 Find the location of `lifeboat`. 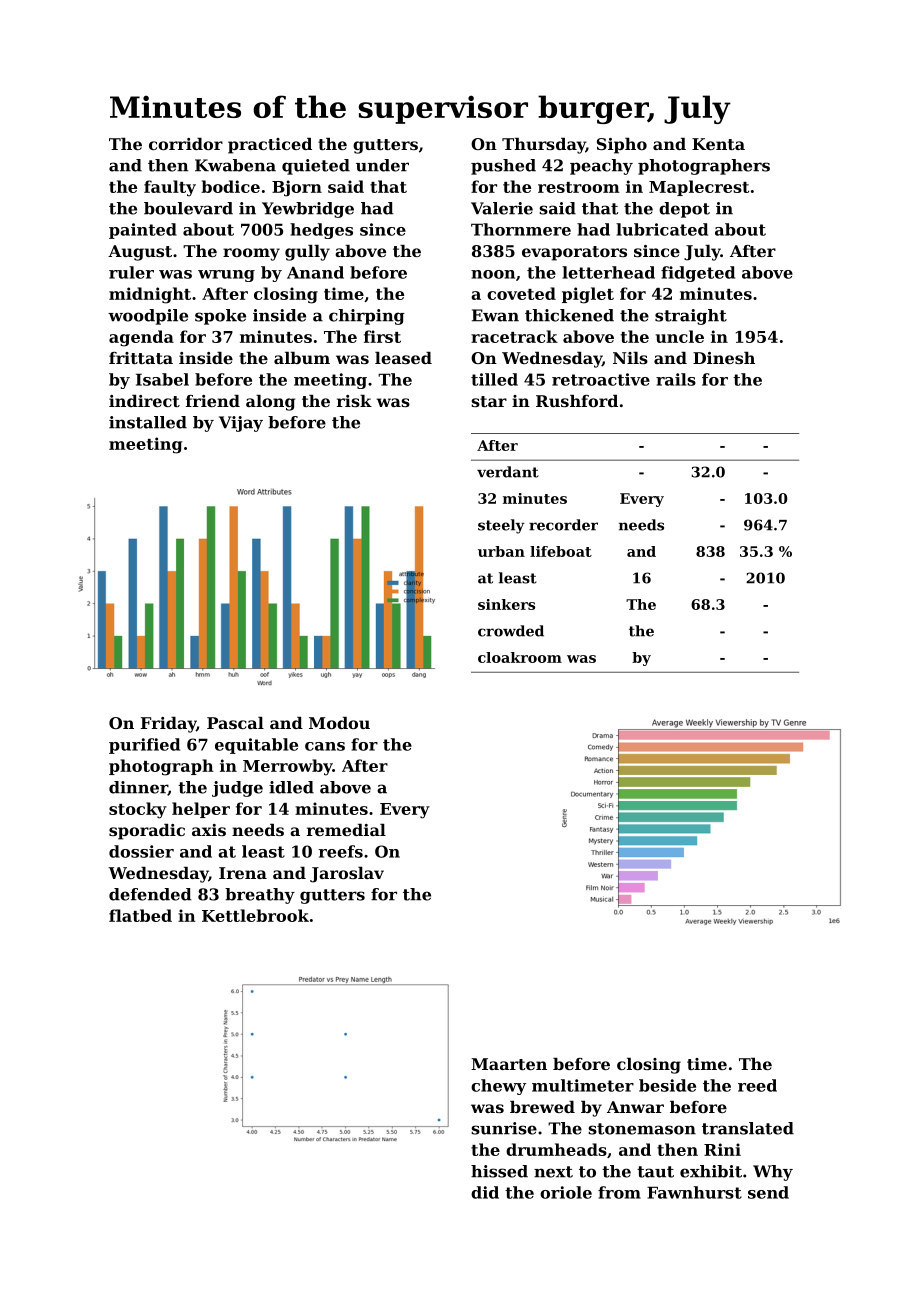

lifeboat is located at coordinates (561, 551).
